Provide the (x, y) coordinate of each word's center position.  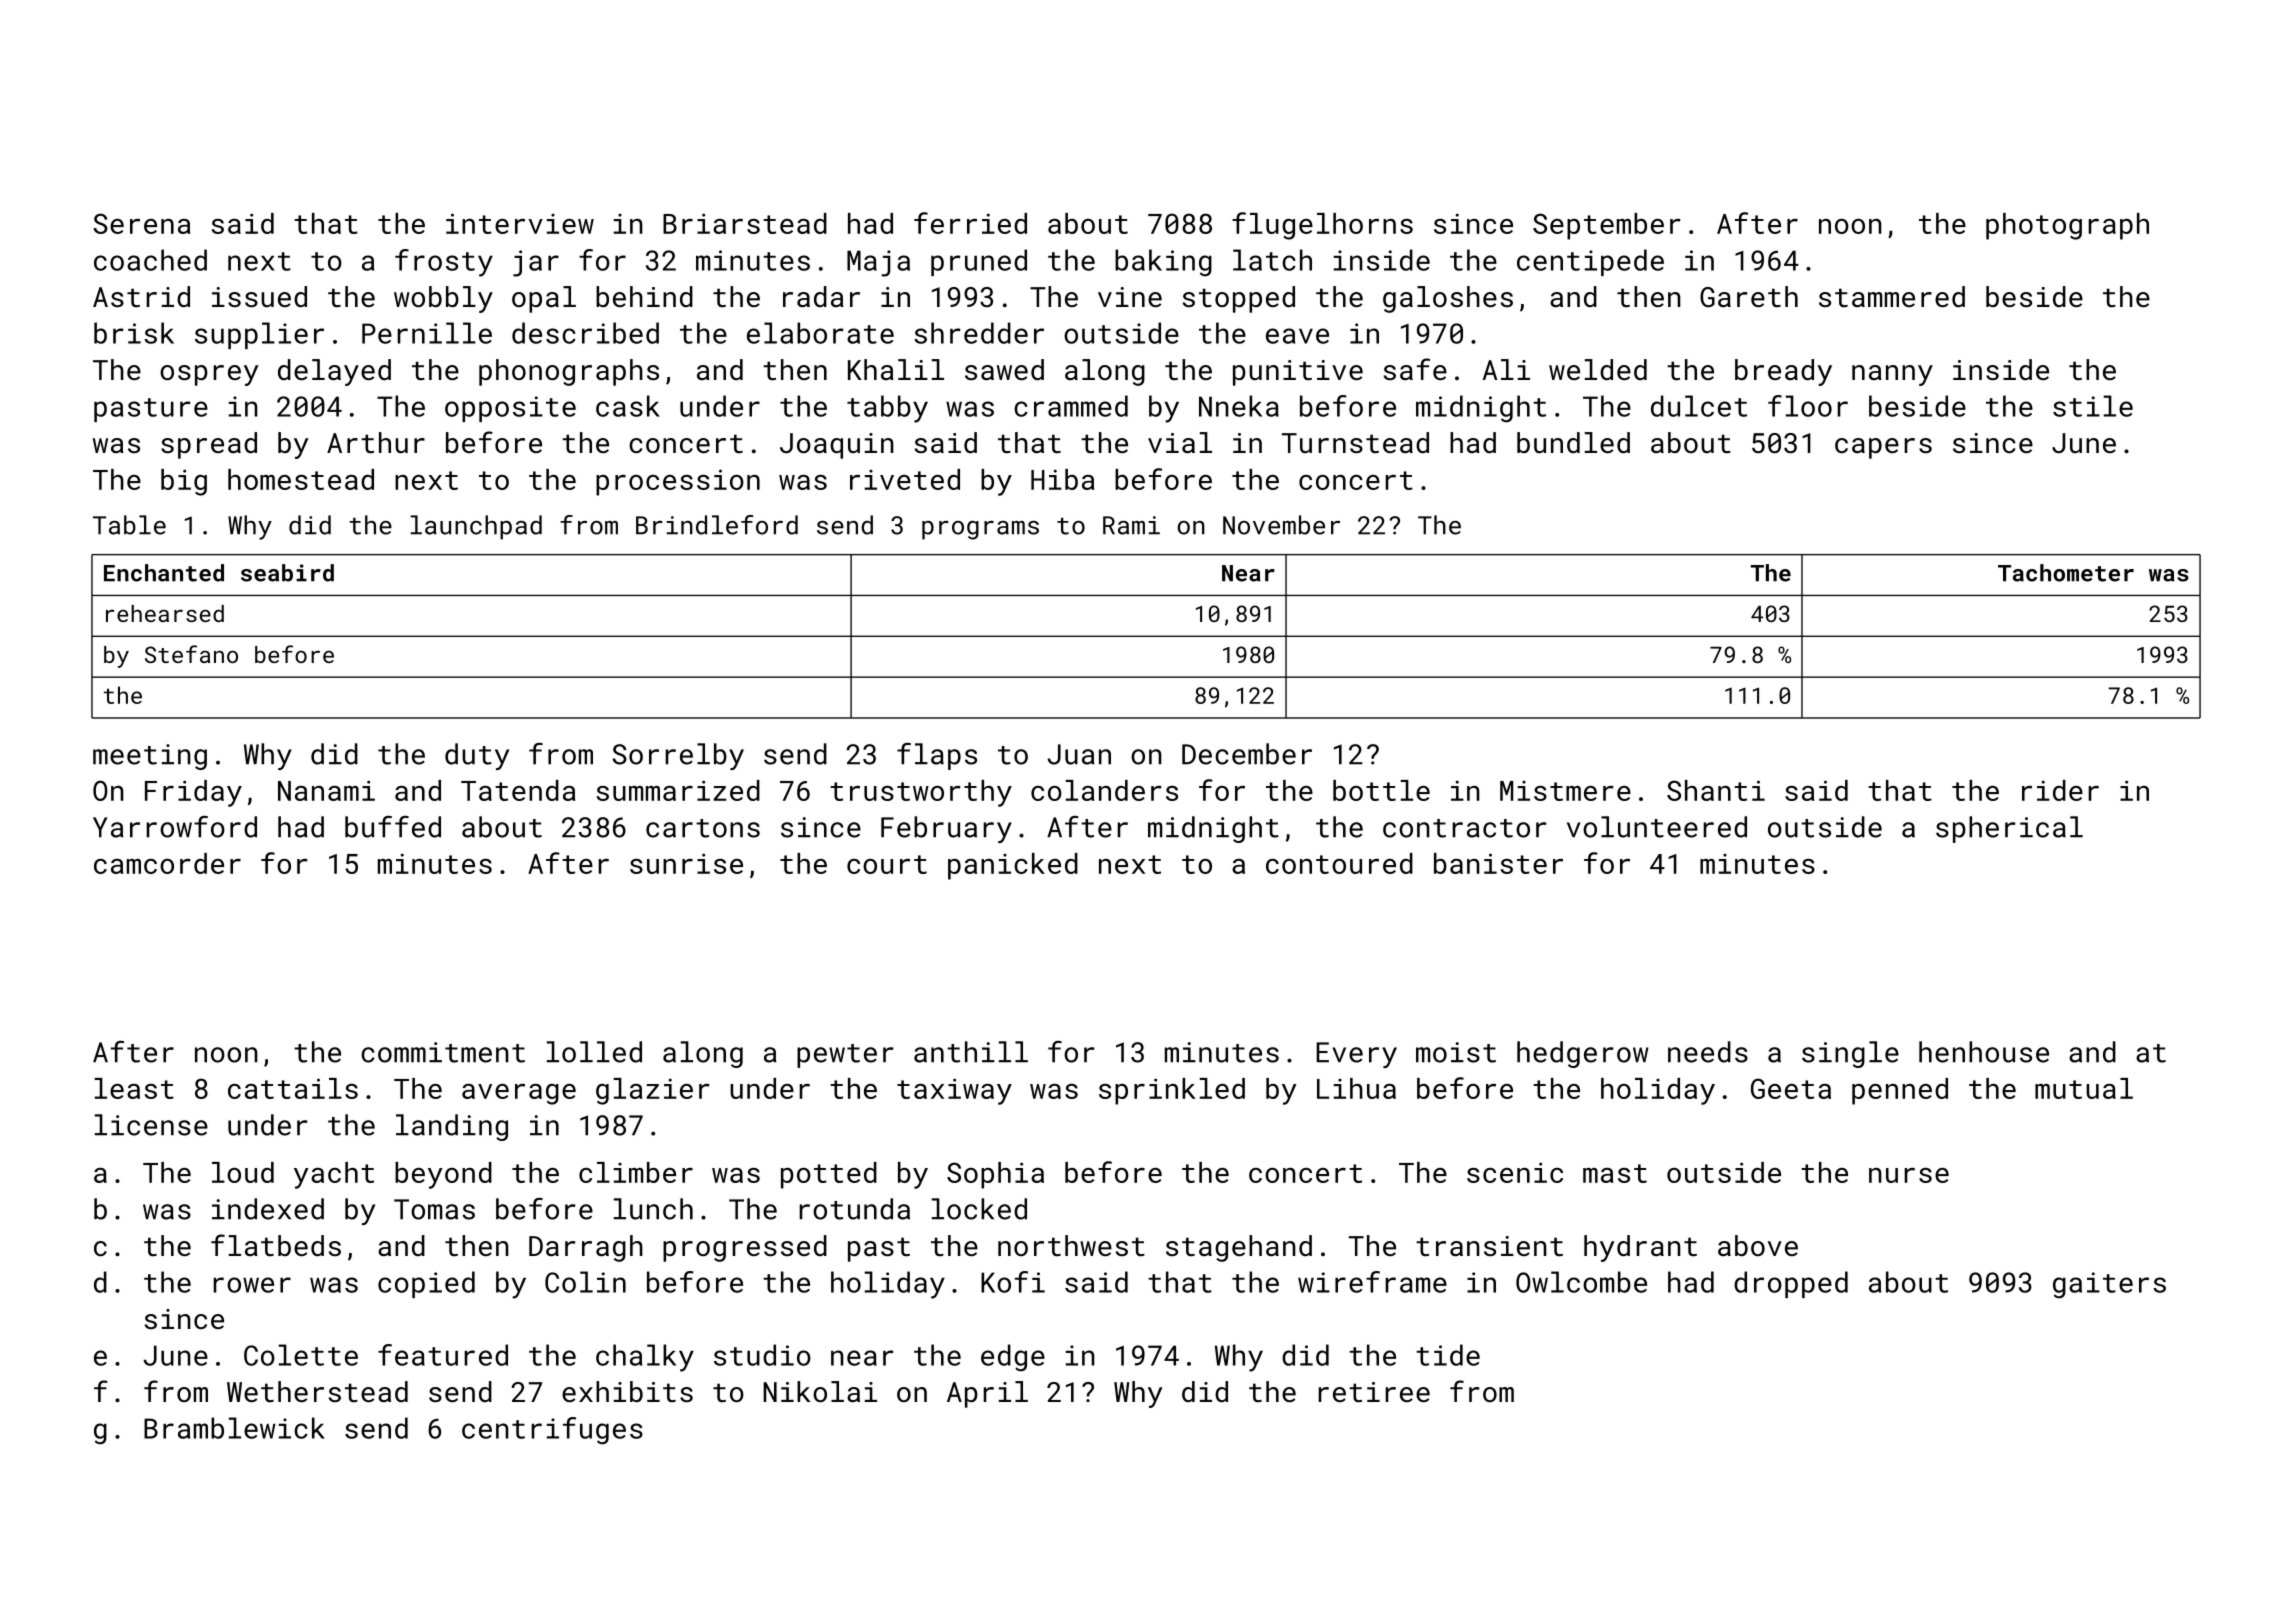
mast (1615, 1173)
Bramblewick (234, 1428)
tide (1448, 1355)
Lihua (1356, 1088)
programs (980, 530)
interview (520, 223)
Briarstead (745, 223)
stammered (1892, 296)
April (987, 1394)
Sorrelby (678, 756)
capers (1883, 448)
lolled (594, 1052)
